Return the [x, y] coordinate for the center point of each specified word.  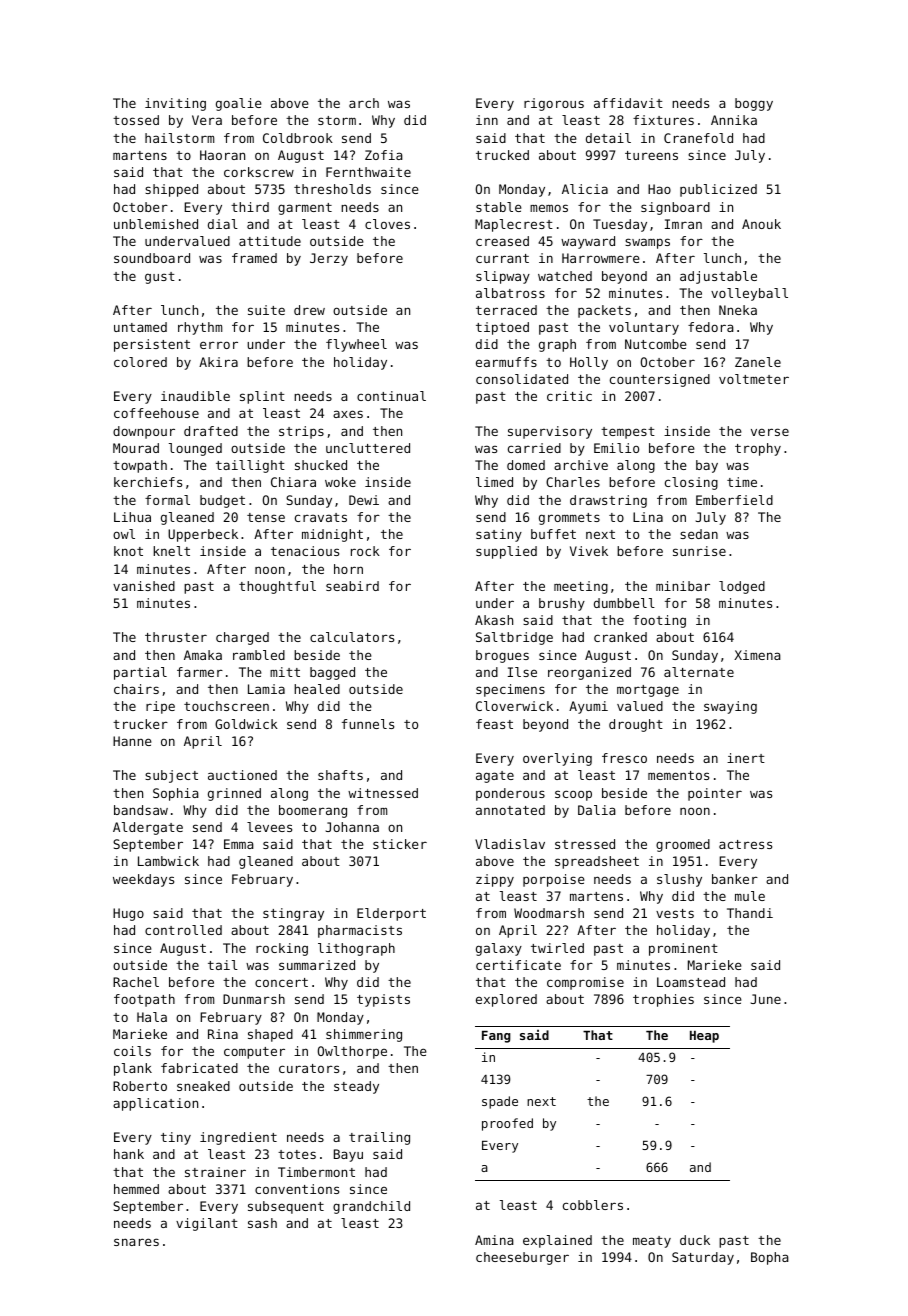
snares [136, 1242]
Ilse [522, 672]
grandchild [371, 1207]
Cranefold [698, 138]
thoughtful [277, 587]
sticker [400, 844]
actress [745, 844]
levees [269, 827]
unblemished [156, 224]
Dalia [597, 810]
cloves [387, 224]
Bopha [770, 1258]
